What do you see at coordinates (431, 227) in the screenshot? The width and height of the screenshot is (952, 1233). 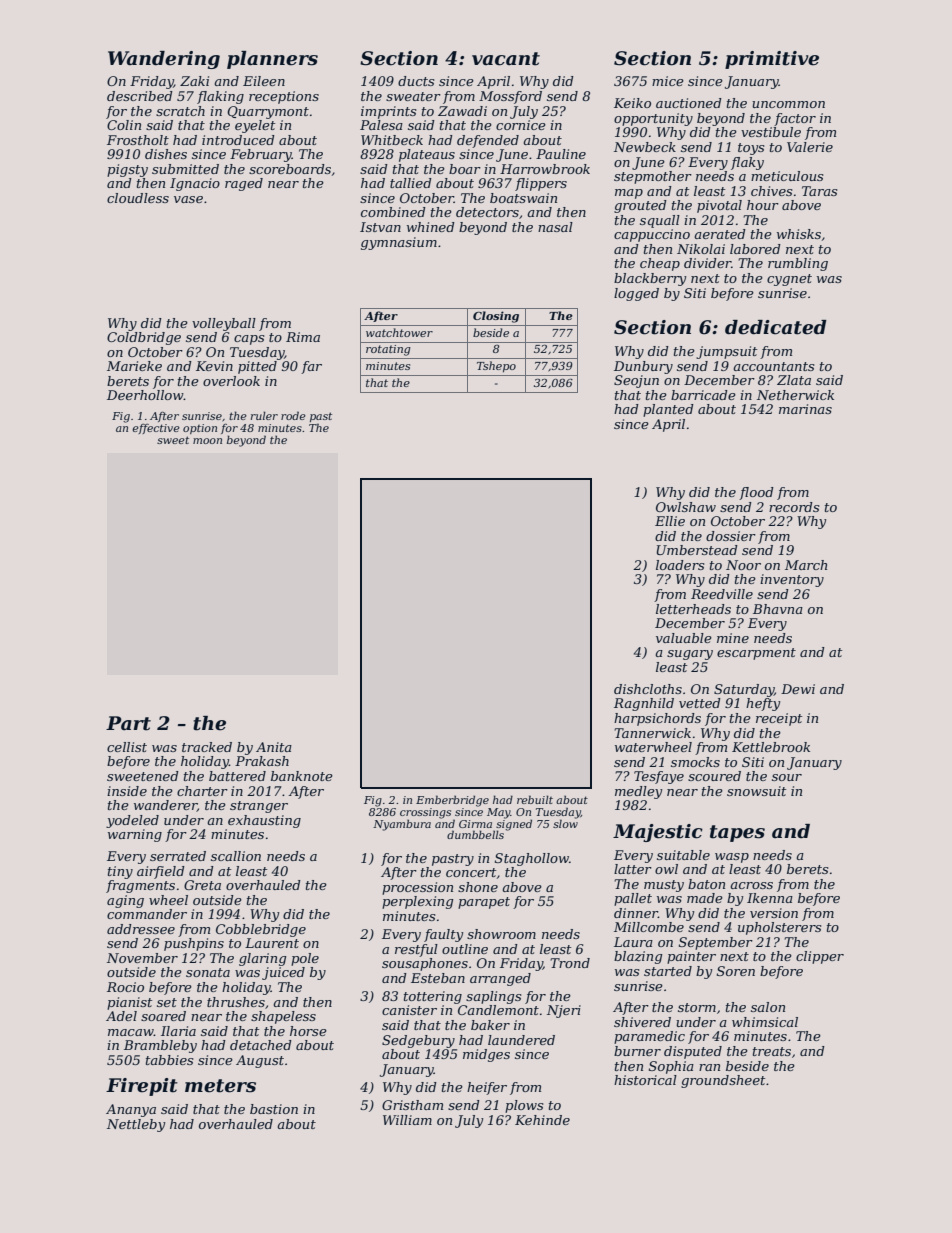 I see `whined` at bounding box center [431, 227].
